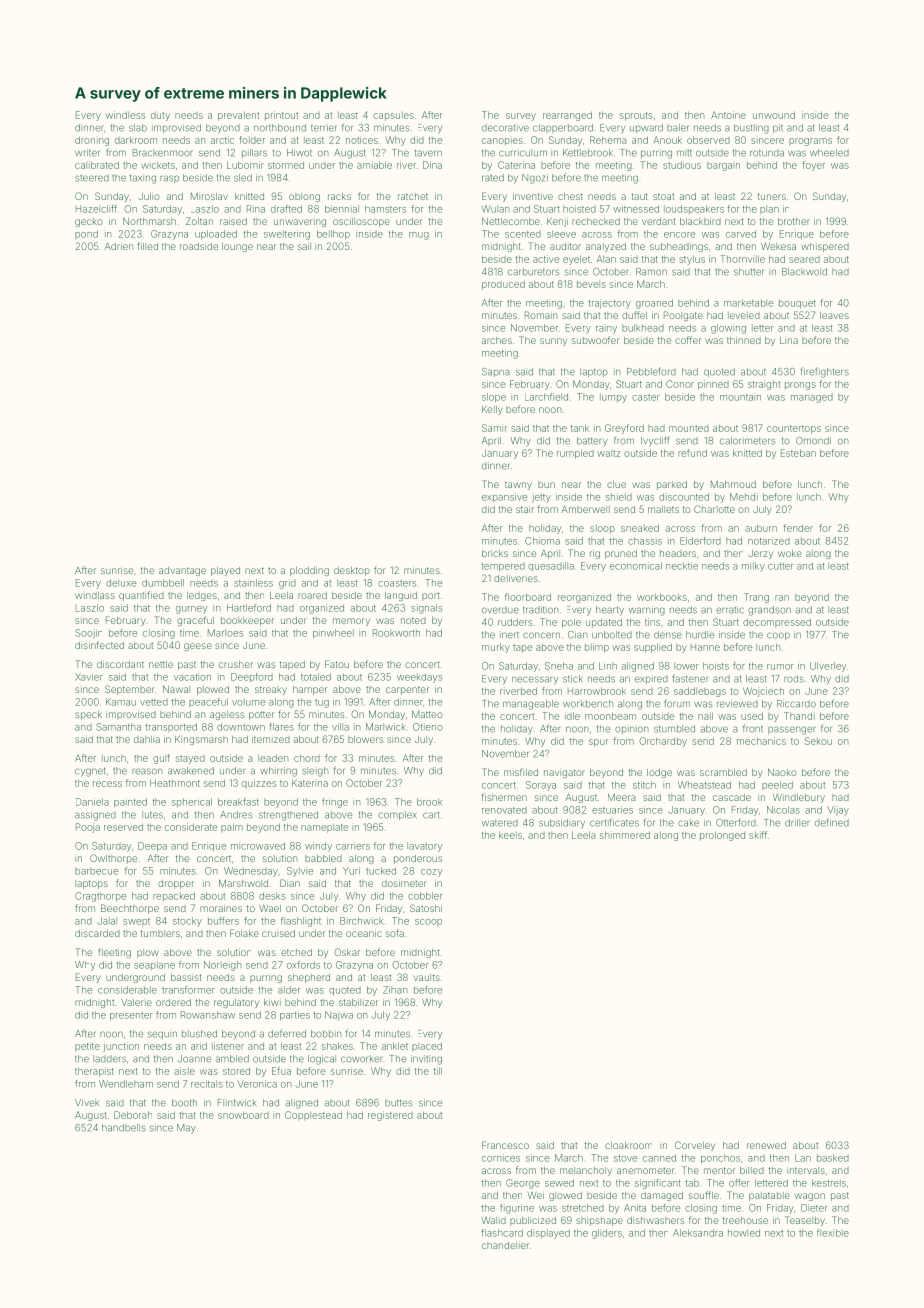 The height and width of the screenshot is (1308, 924). I want to click on discarded, so click(97, 933).
